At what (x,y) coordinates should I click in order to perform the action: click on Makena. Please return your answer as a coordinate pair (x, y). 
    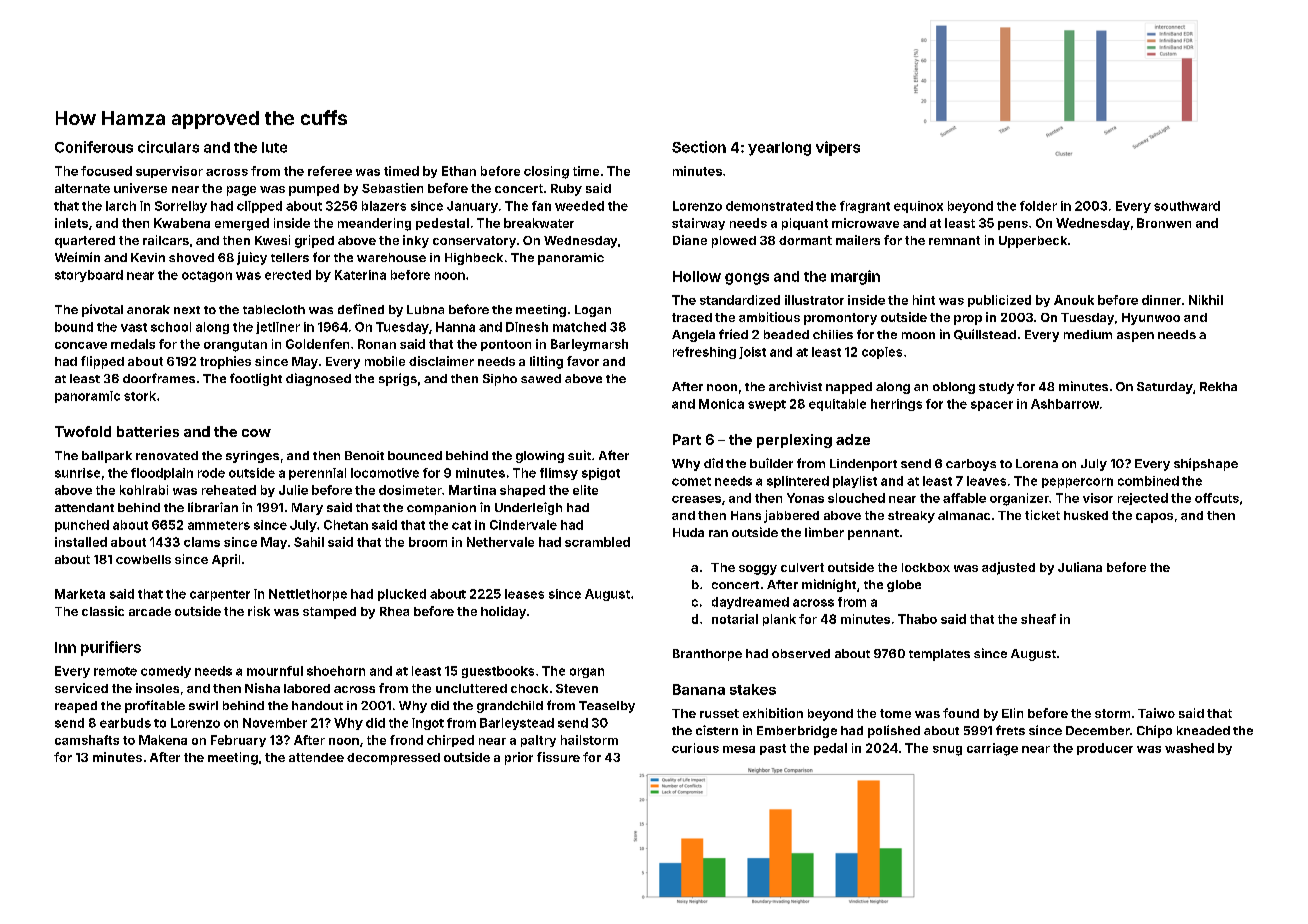
    Looking at the image, I should click on (163, 740).
